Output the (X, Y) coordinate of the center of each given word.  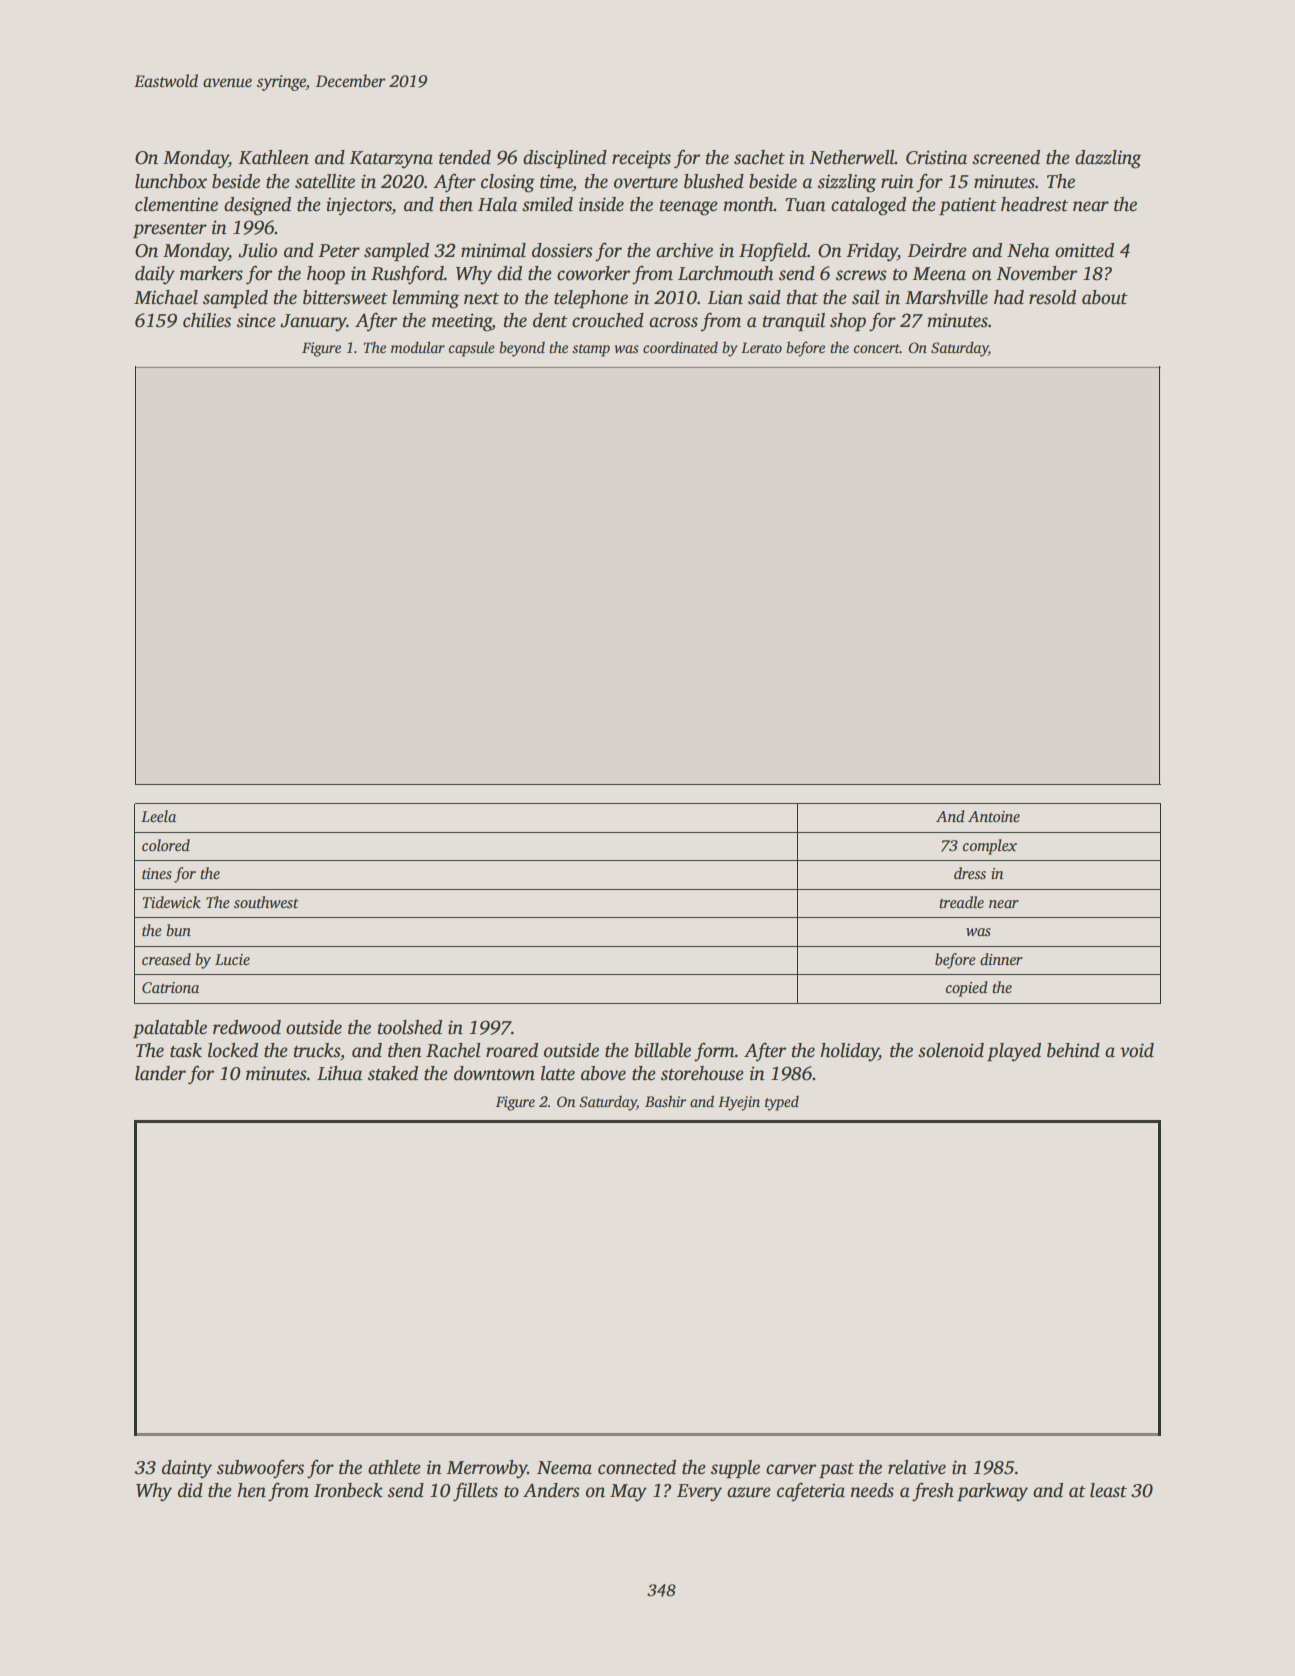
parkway (992, 1492)
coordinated (680, 347)
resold (1052, 297)
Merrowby (487, 1469)
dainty (187, 1469)
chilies (207, 320)
